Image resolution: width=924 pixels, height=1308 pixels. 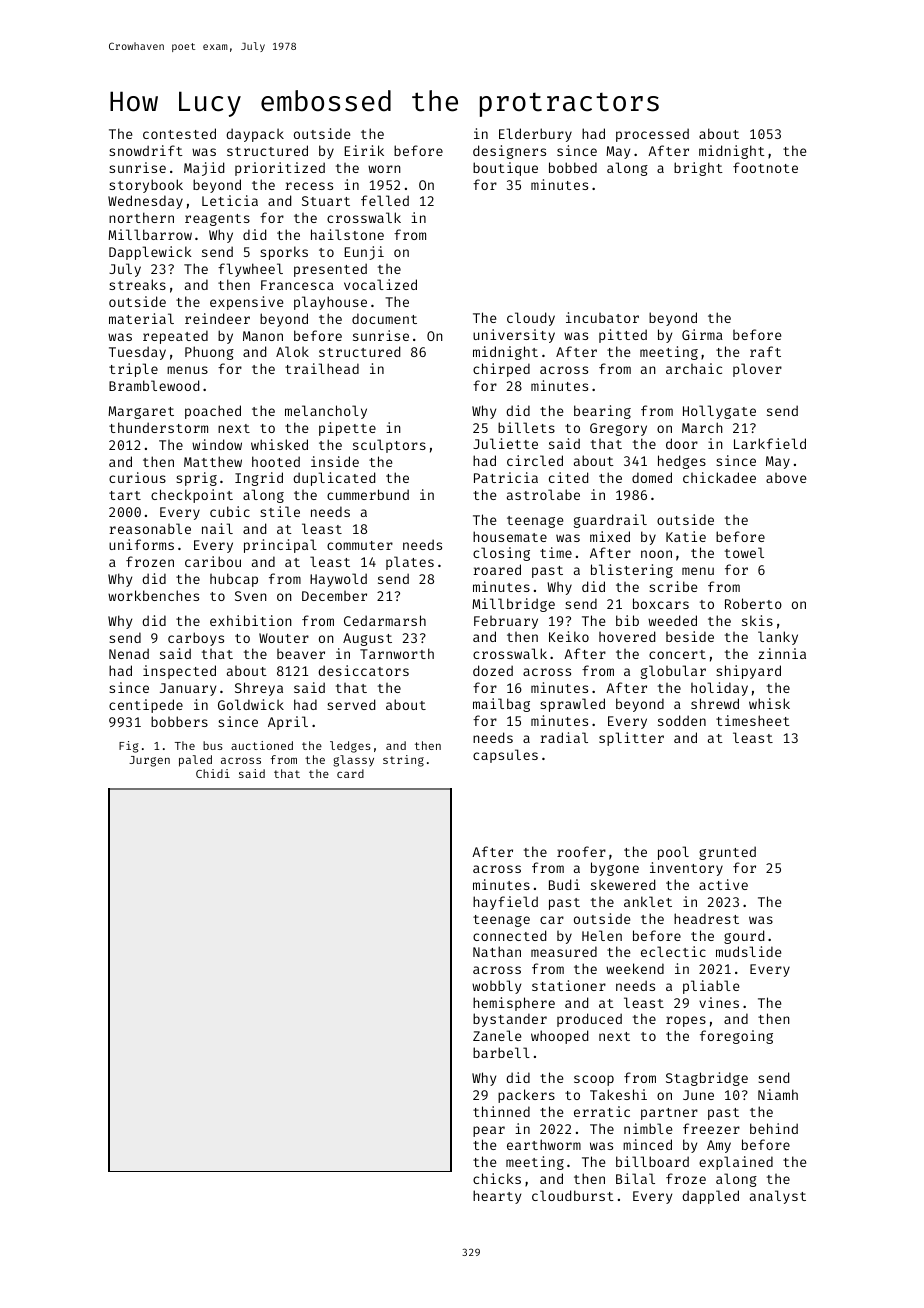 I want to click on Dapplewick, so click(x=150, y=253).
